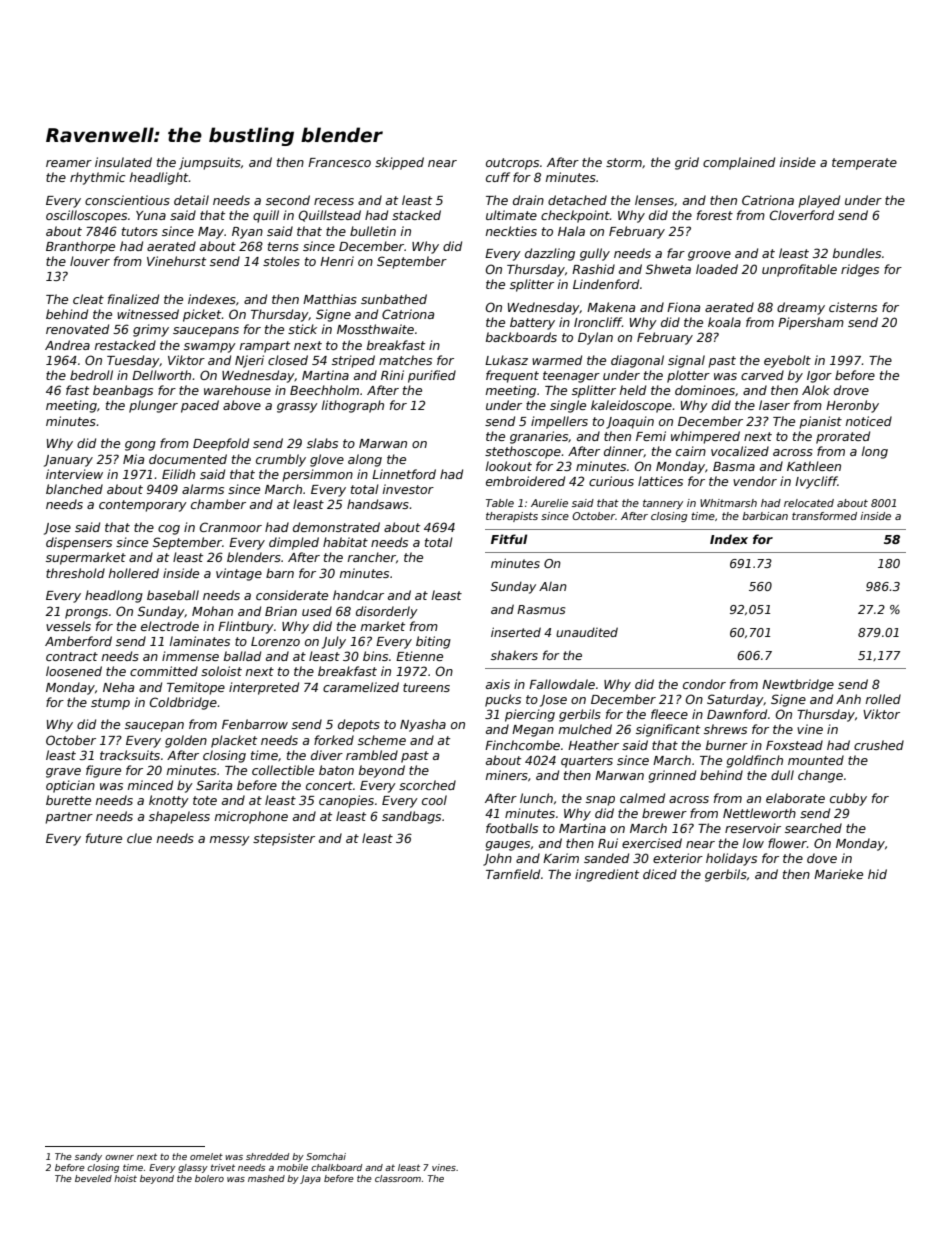  What do you see at coordinates (864, 164) in the screenshot?
I see `temperate` at bounding box center [864, 164].
